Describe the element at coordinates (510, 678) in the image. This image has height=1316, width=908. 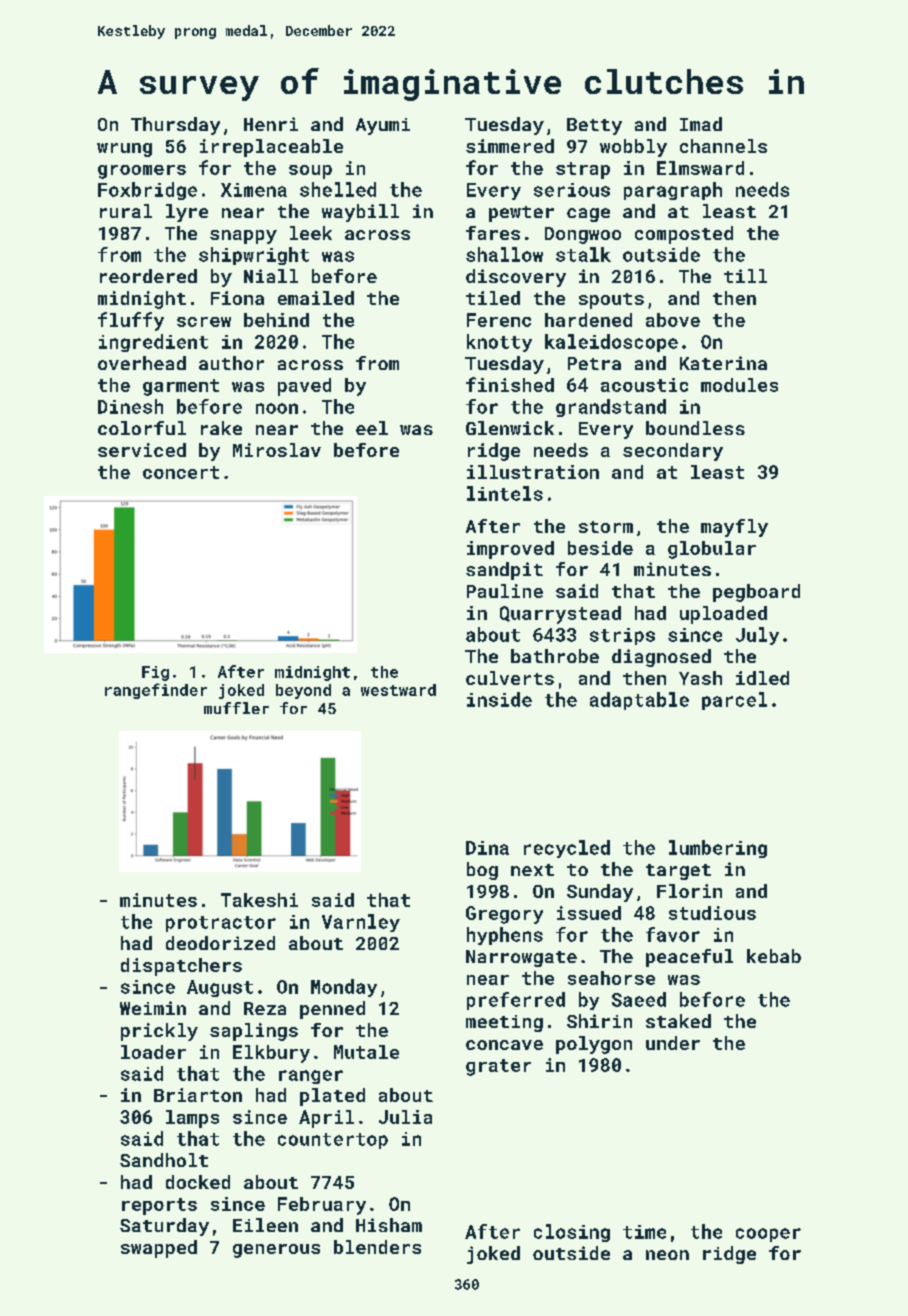
I see `culverts` at that location.
